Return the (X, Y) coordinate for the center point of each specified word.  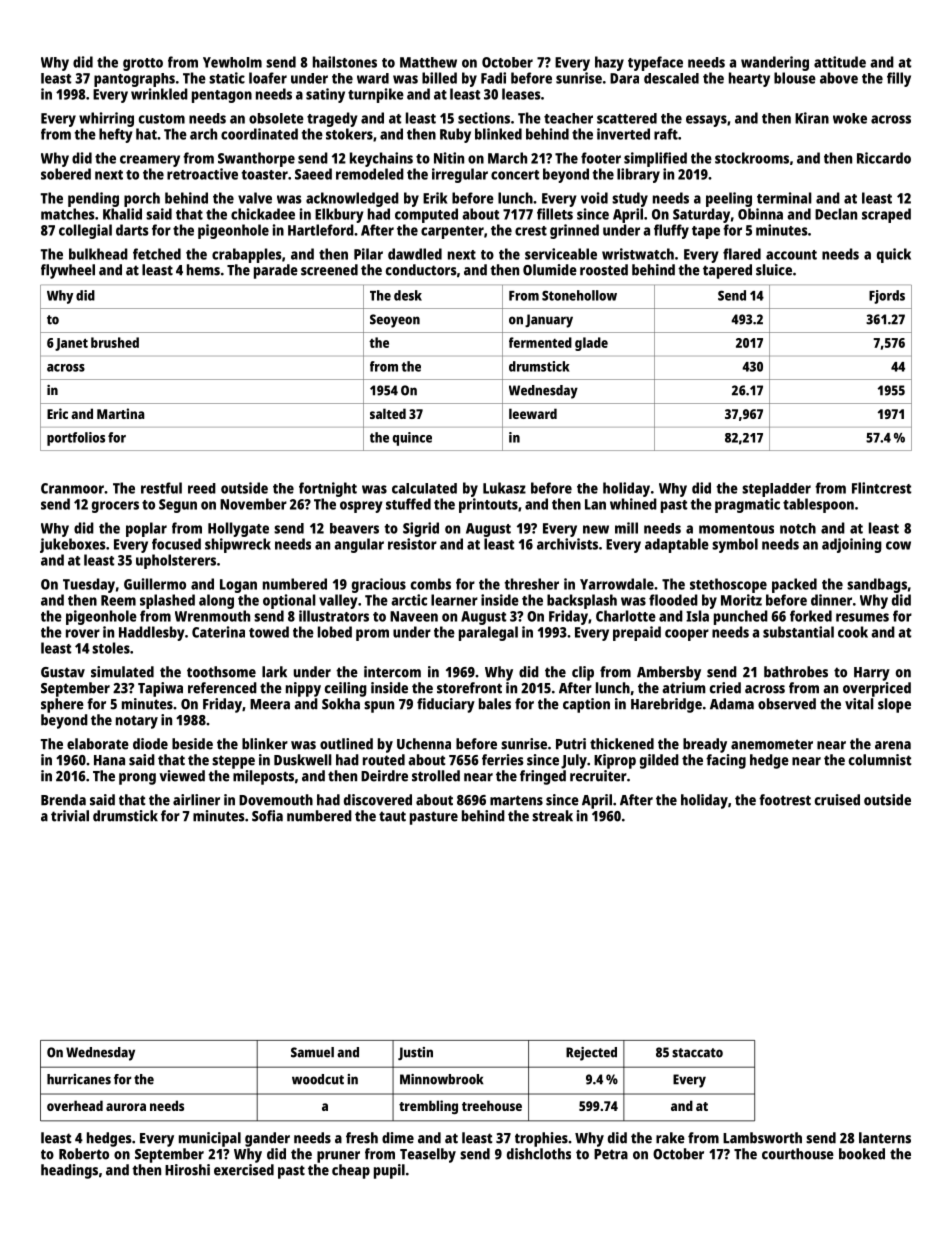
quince (412, 439)
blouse (795, 78)
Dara (624, 78)
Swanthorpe (256, 159)
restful (161, 488)
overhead (75, 1105)
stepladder (776, 490)
